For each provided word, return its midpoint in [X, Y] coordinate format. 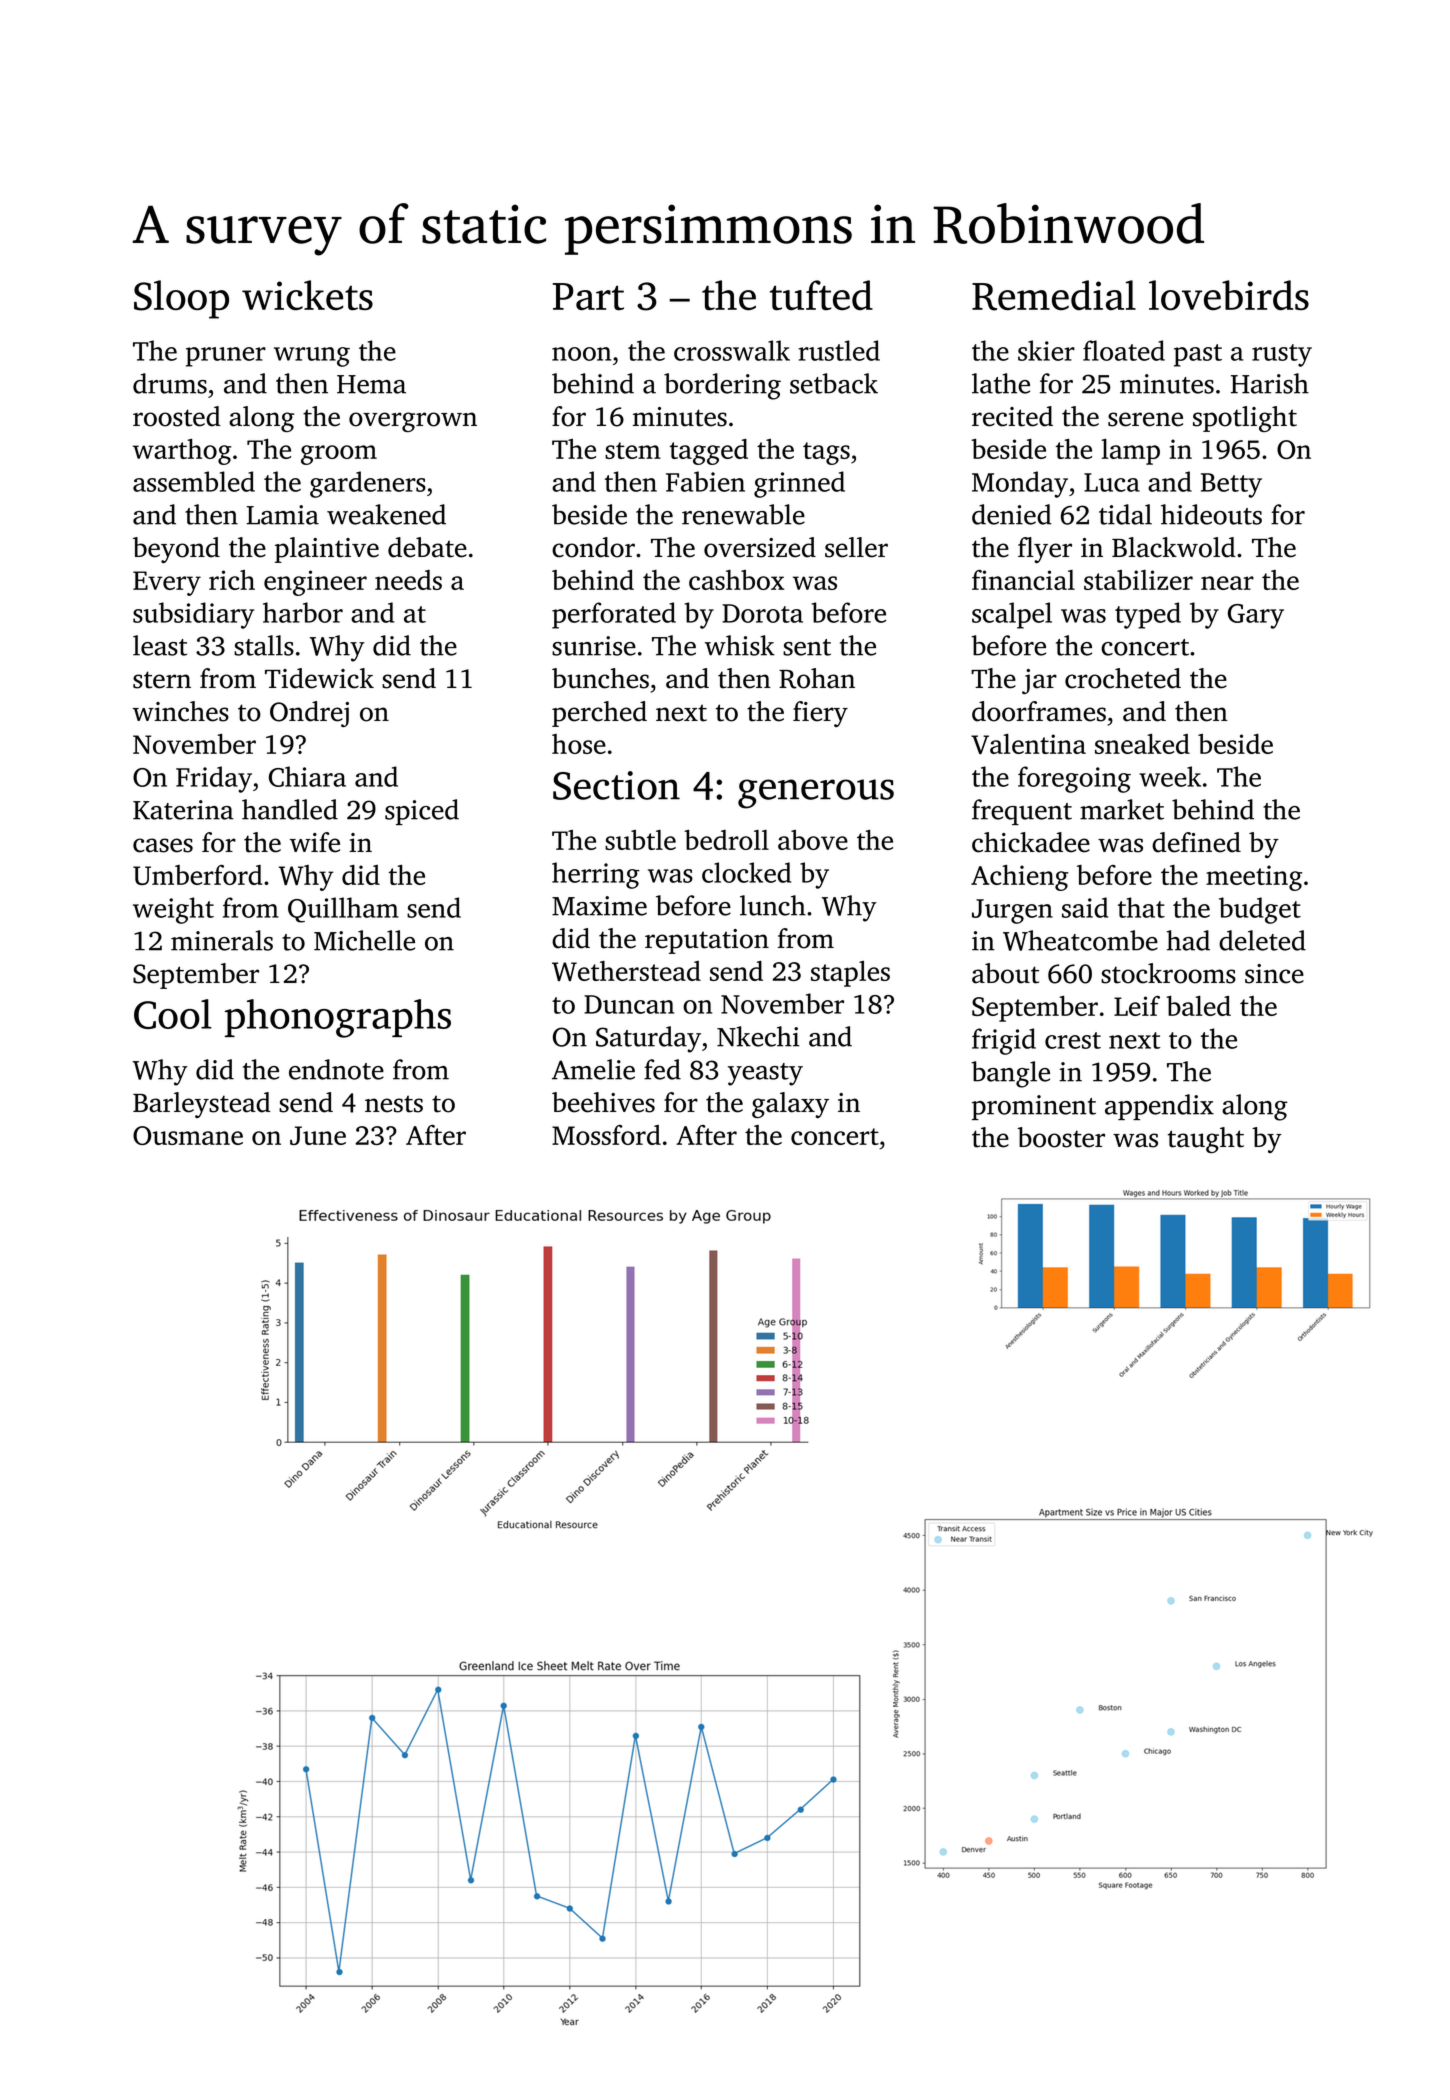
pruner [226, 357]
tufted [821, 295]
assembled [194, 481]
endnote [336, 1069]
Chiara [307, 776]
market [1122, 809]
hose [579, 744]
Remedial [1054, 295]
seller [856, 547]
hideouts [1211, 514]
